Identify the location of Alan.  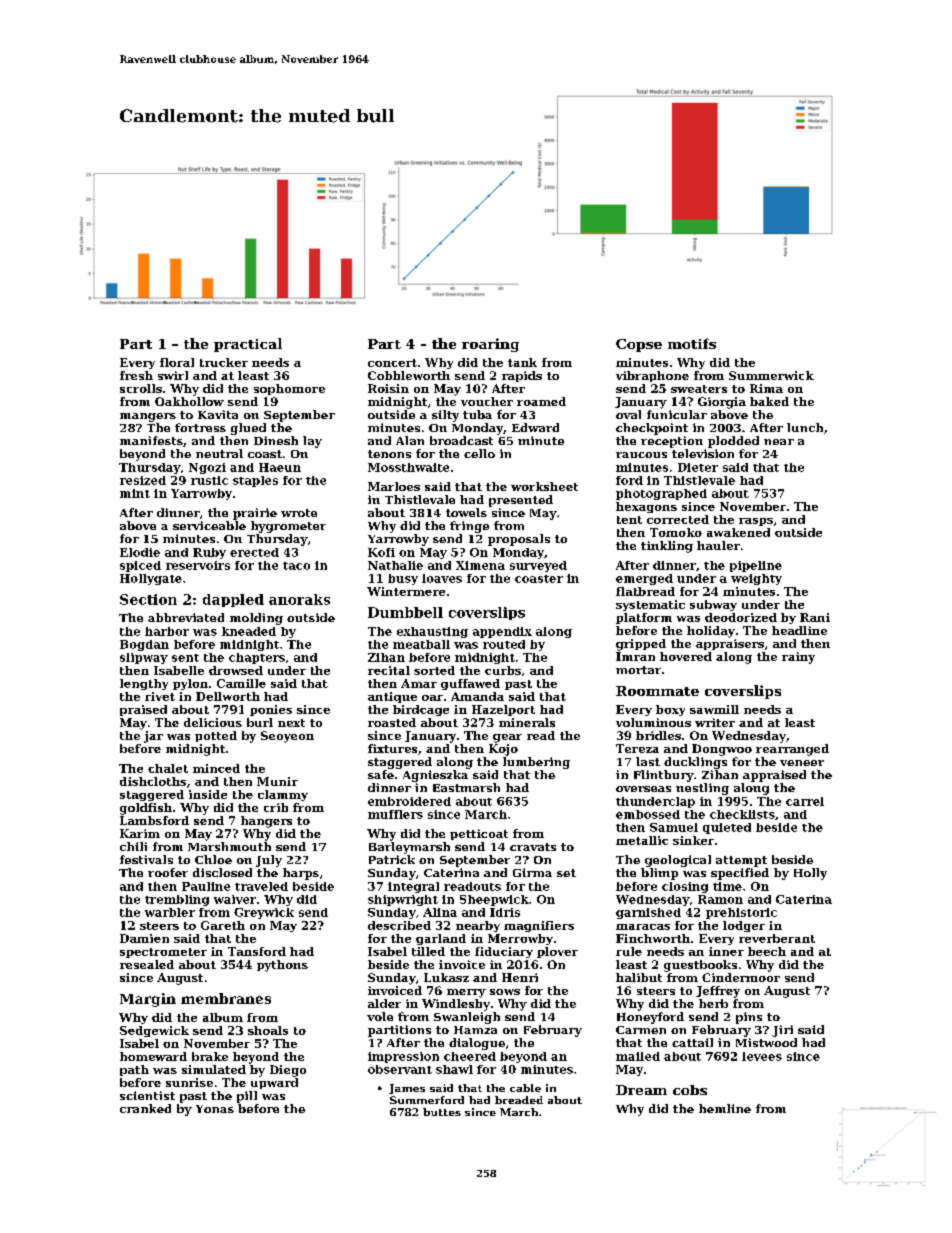
(410, 440).
